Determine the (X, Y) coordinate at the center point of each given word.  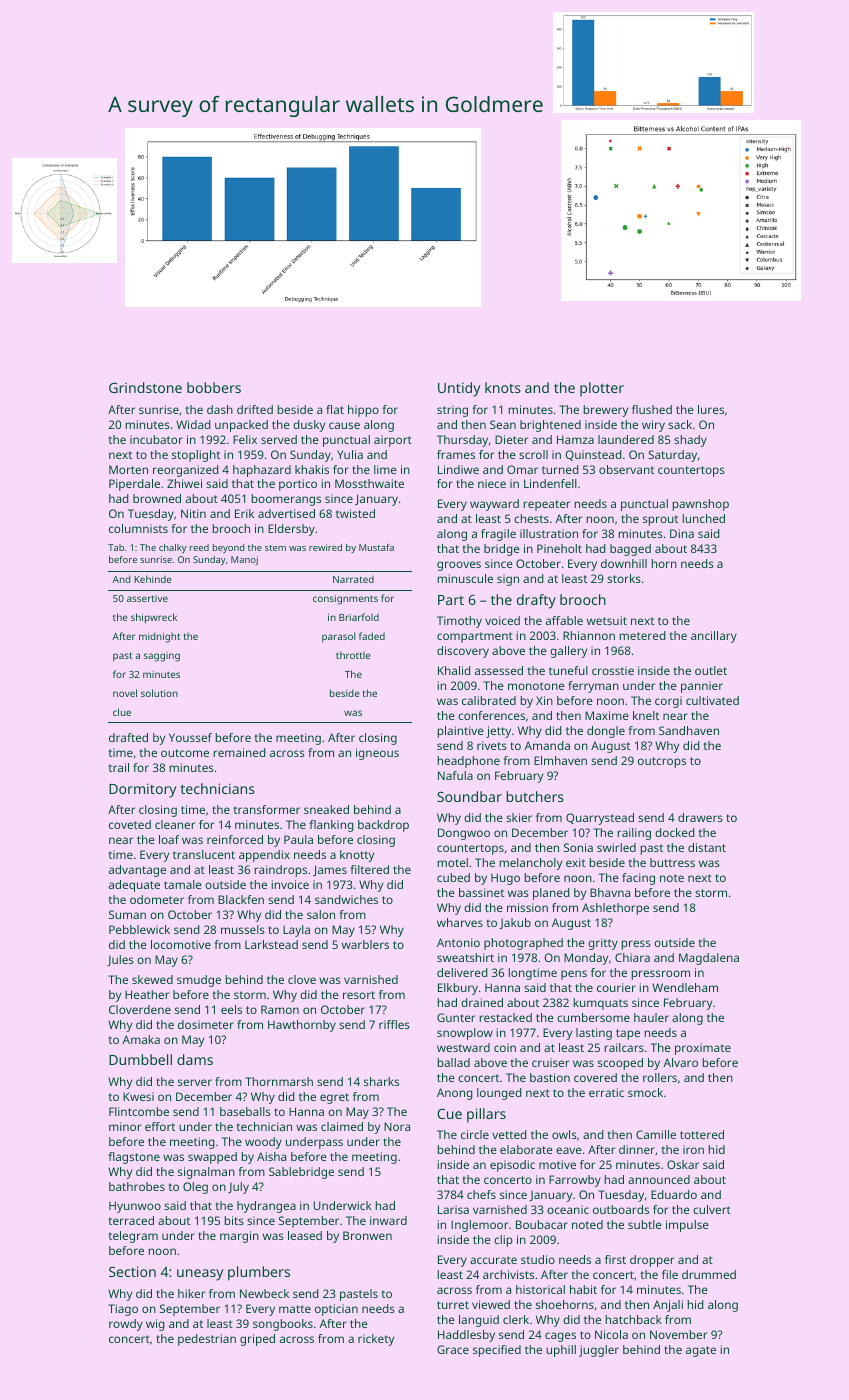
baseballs (245, 1111)
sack (680, 424)
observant (626, 469)
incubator (156, 439)
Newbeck (264, 1293)
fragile (498, 535)
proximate (703, 1049)
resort (359, 995)
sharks (381, 1081)
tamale (183, 884)
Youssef (190, 737)
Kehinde (153, 579)
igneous (377, 754)
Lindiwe (458, 469)
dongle (606, 732)
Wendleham (685, 987)
